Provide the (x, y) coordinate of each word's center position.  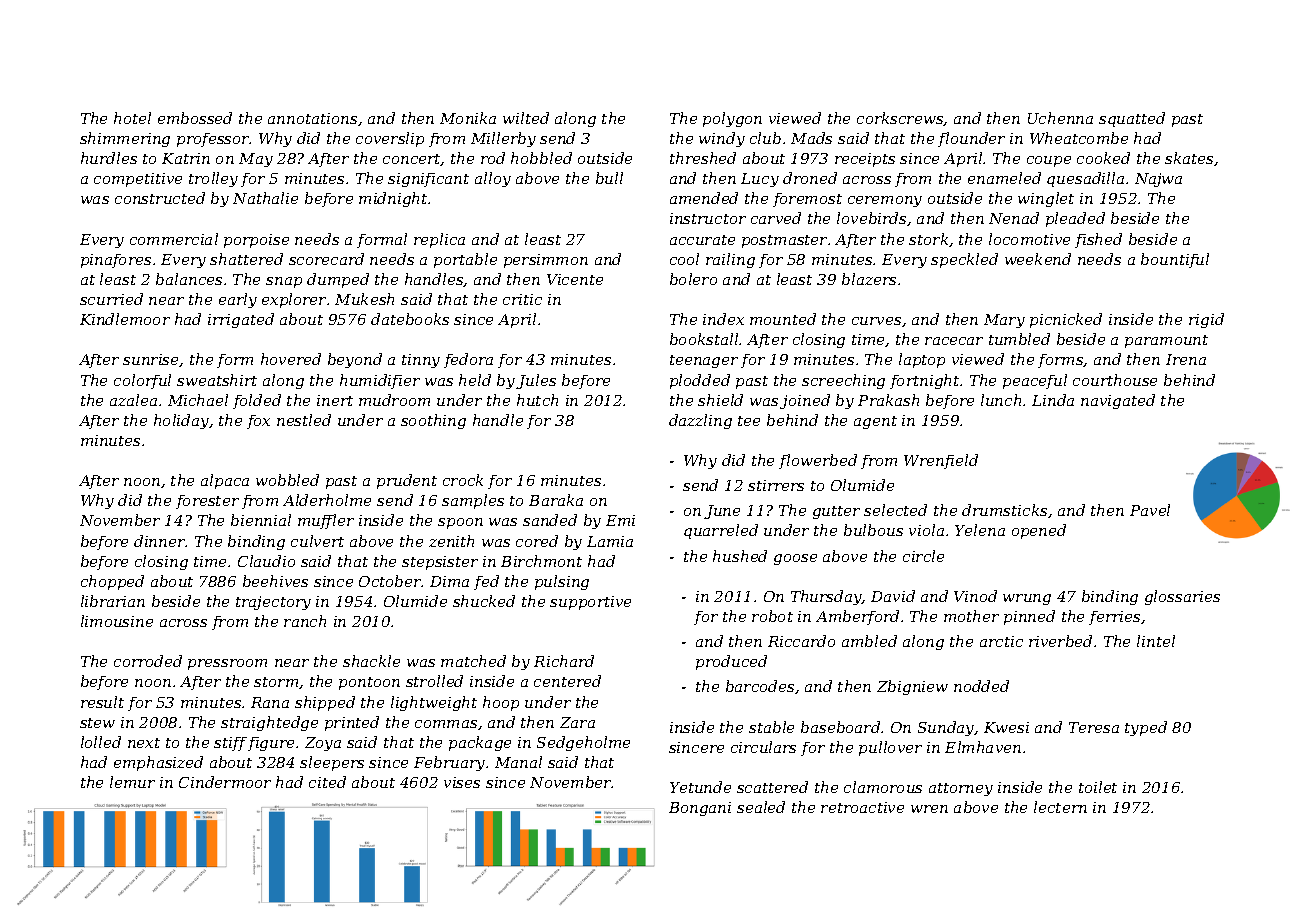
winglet (1046, 199)
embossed (195, 118)
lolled (101, 742)
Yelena (980, 530)
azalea (133, 400)
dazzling (700, 421)
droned (810, 178)
